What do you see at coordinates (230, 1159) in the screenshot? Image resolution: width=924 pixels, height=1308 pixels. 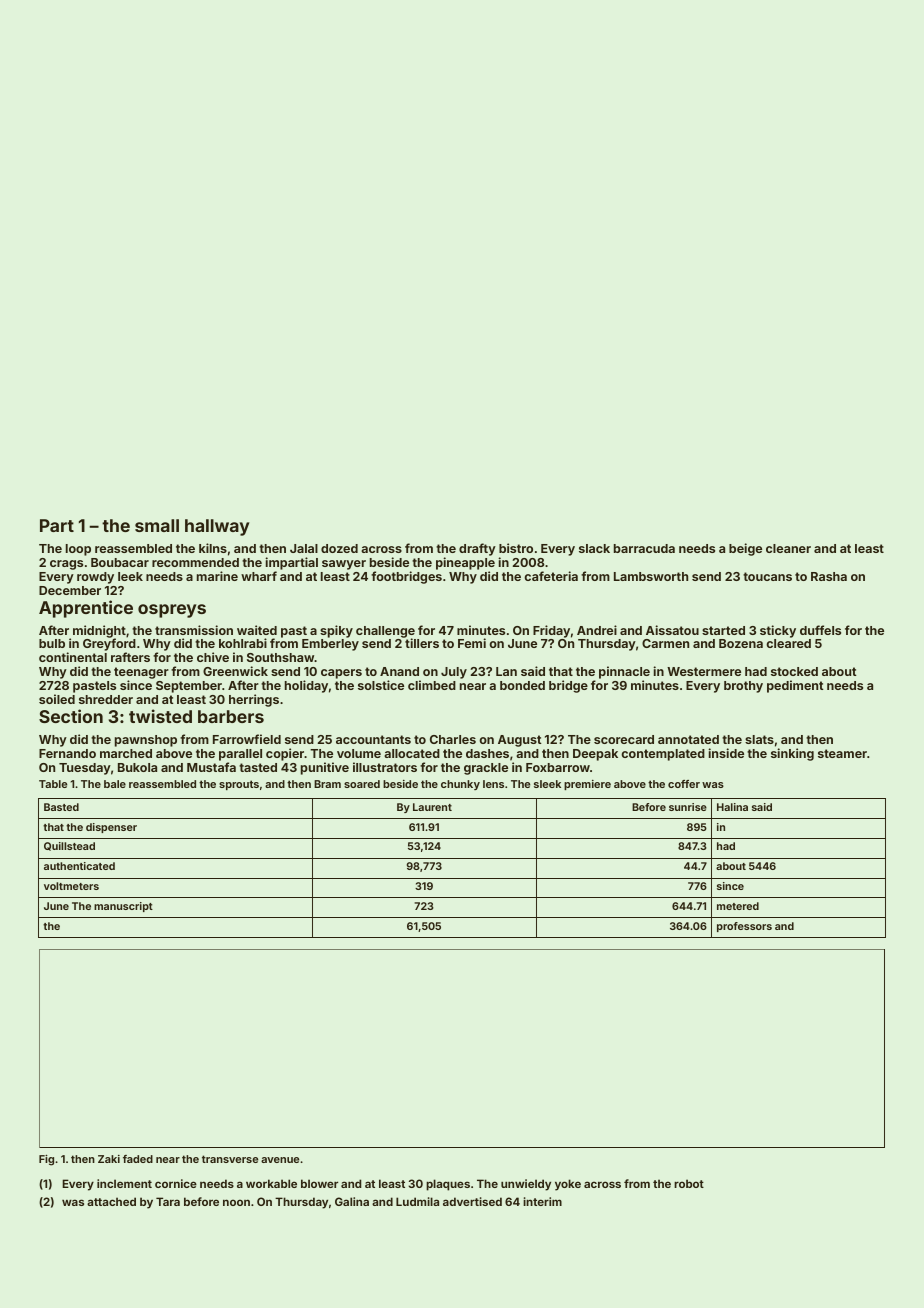 I see `transverse` at bounding box center [230, 1159].
